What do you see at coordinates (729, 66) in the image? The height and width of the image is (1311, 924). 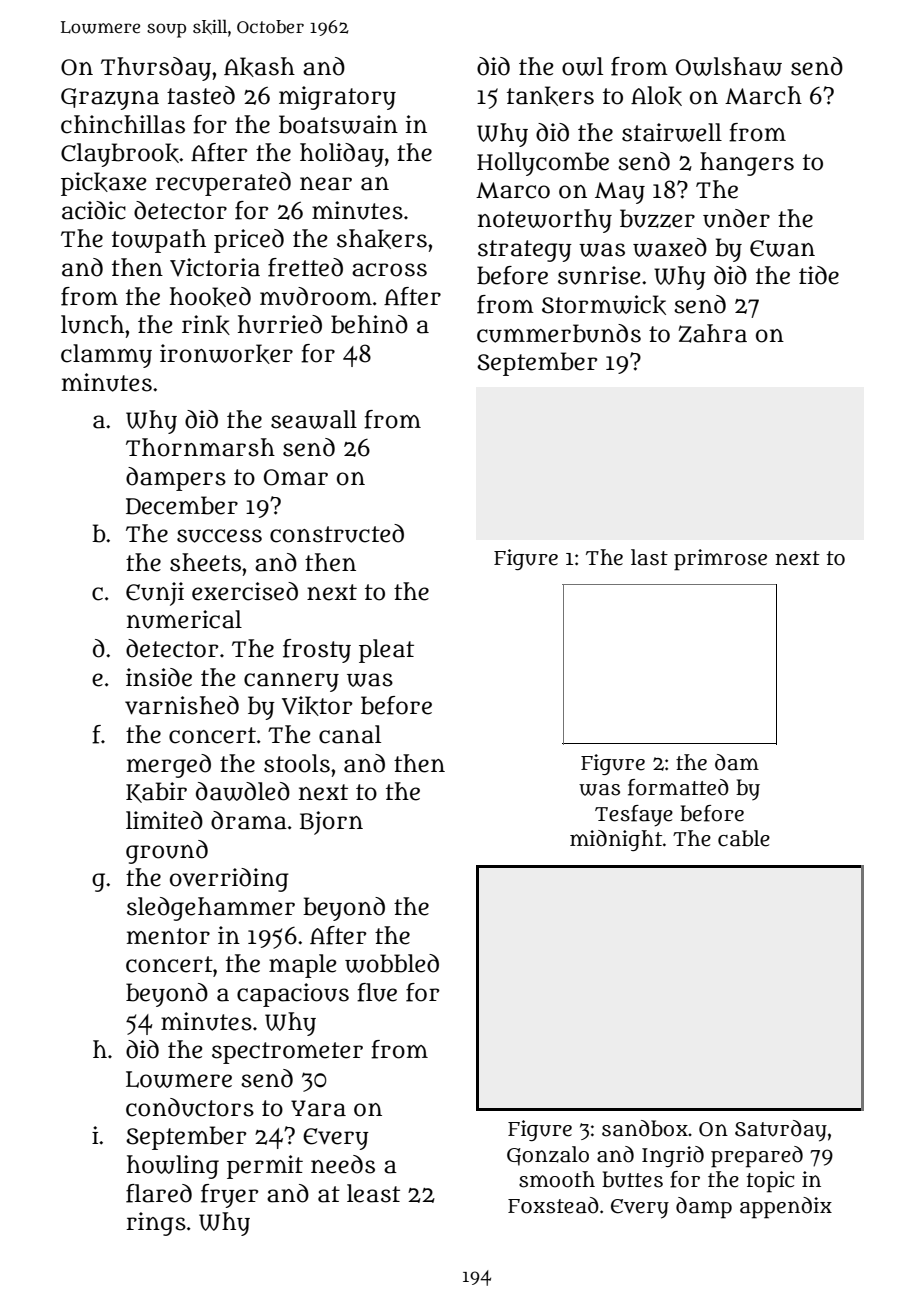 I see `Owlshaw` at bounding box center [729, 66].
